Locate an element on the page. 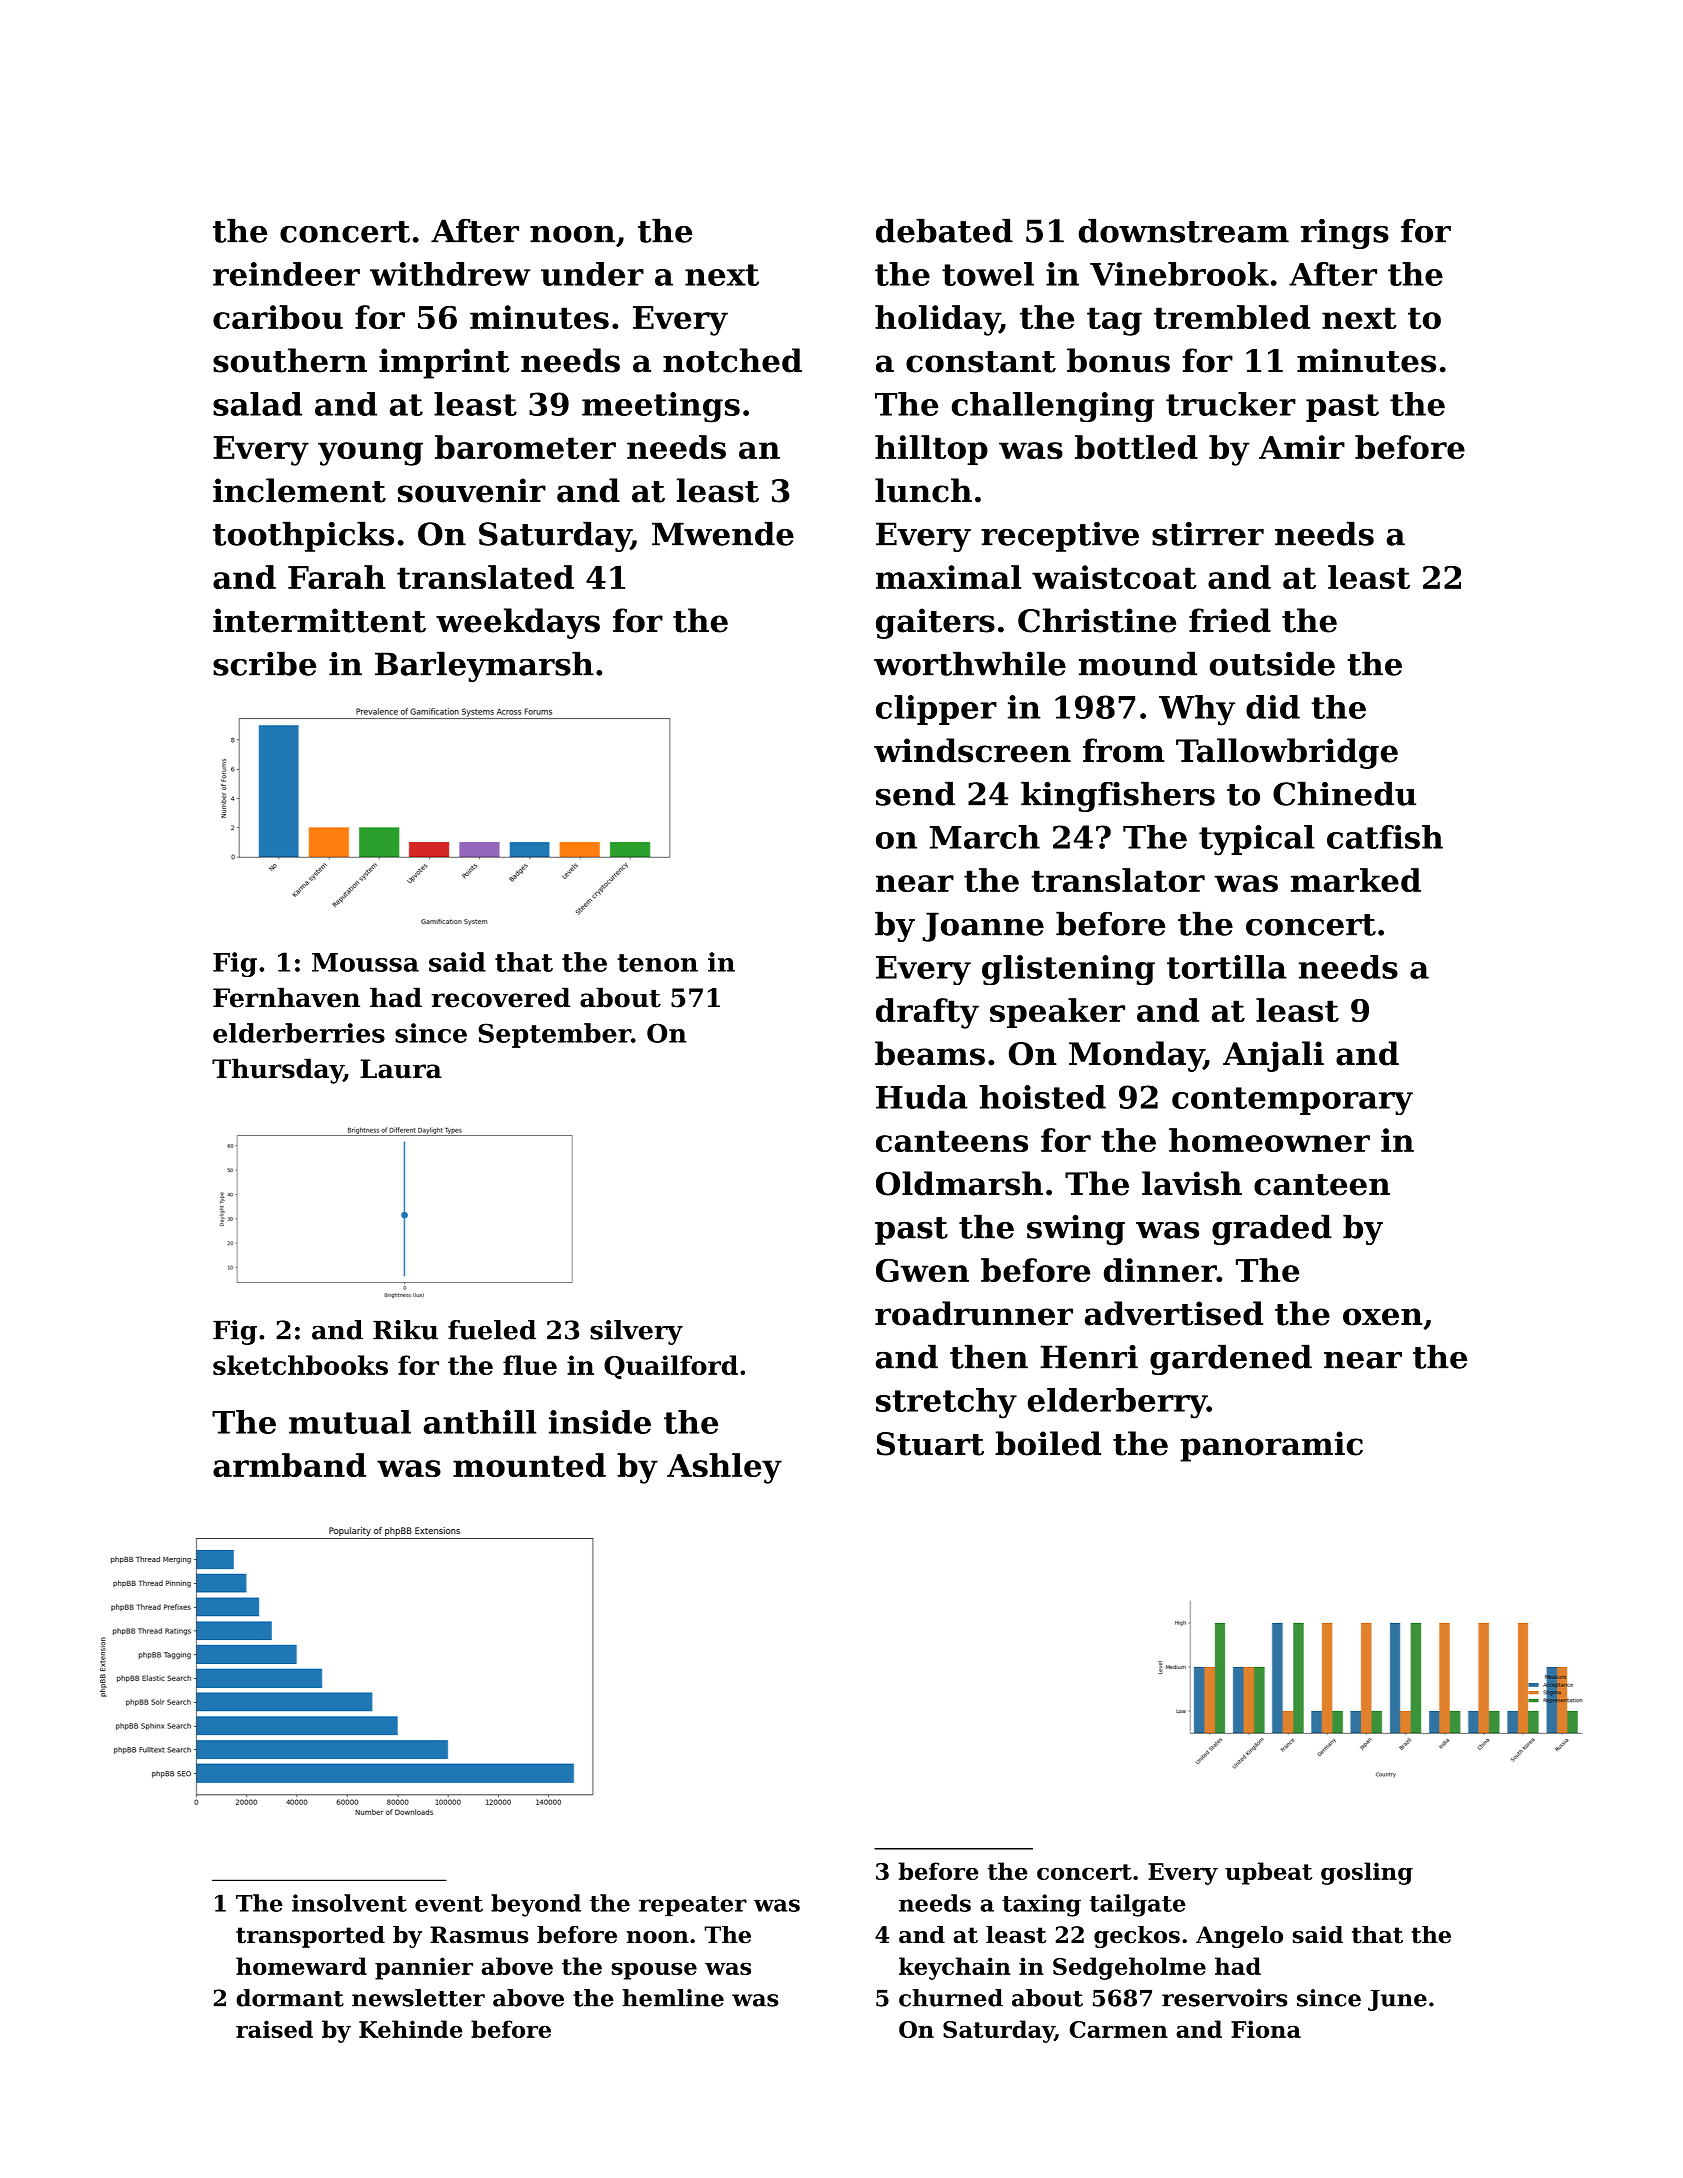  withdrew is located at coordinates (450, 274).
